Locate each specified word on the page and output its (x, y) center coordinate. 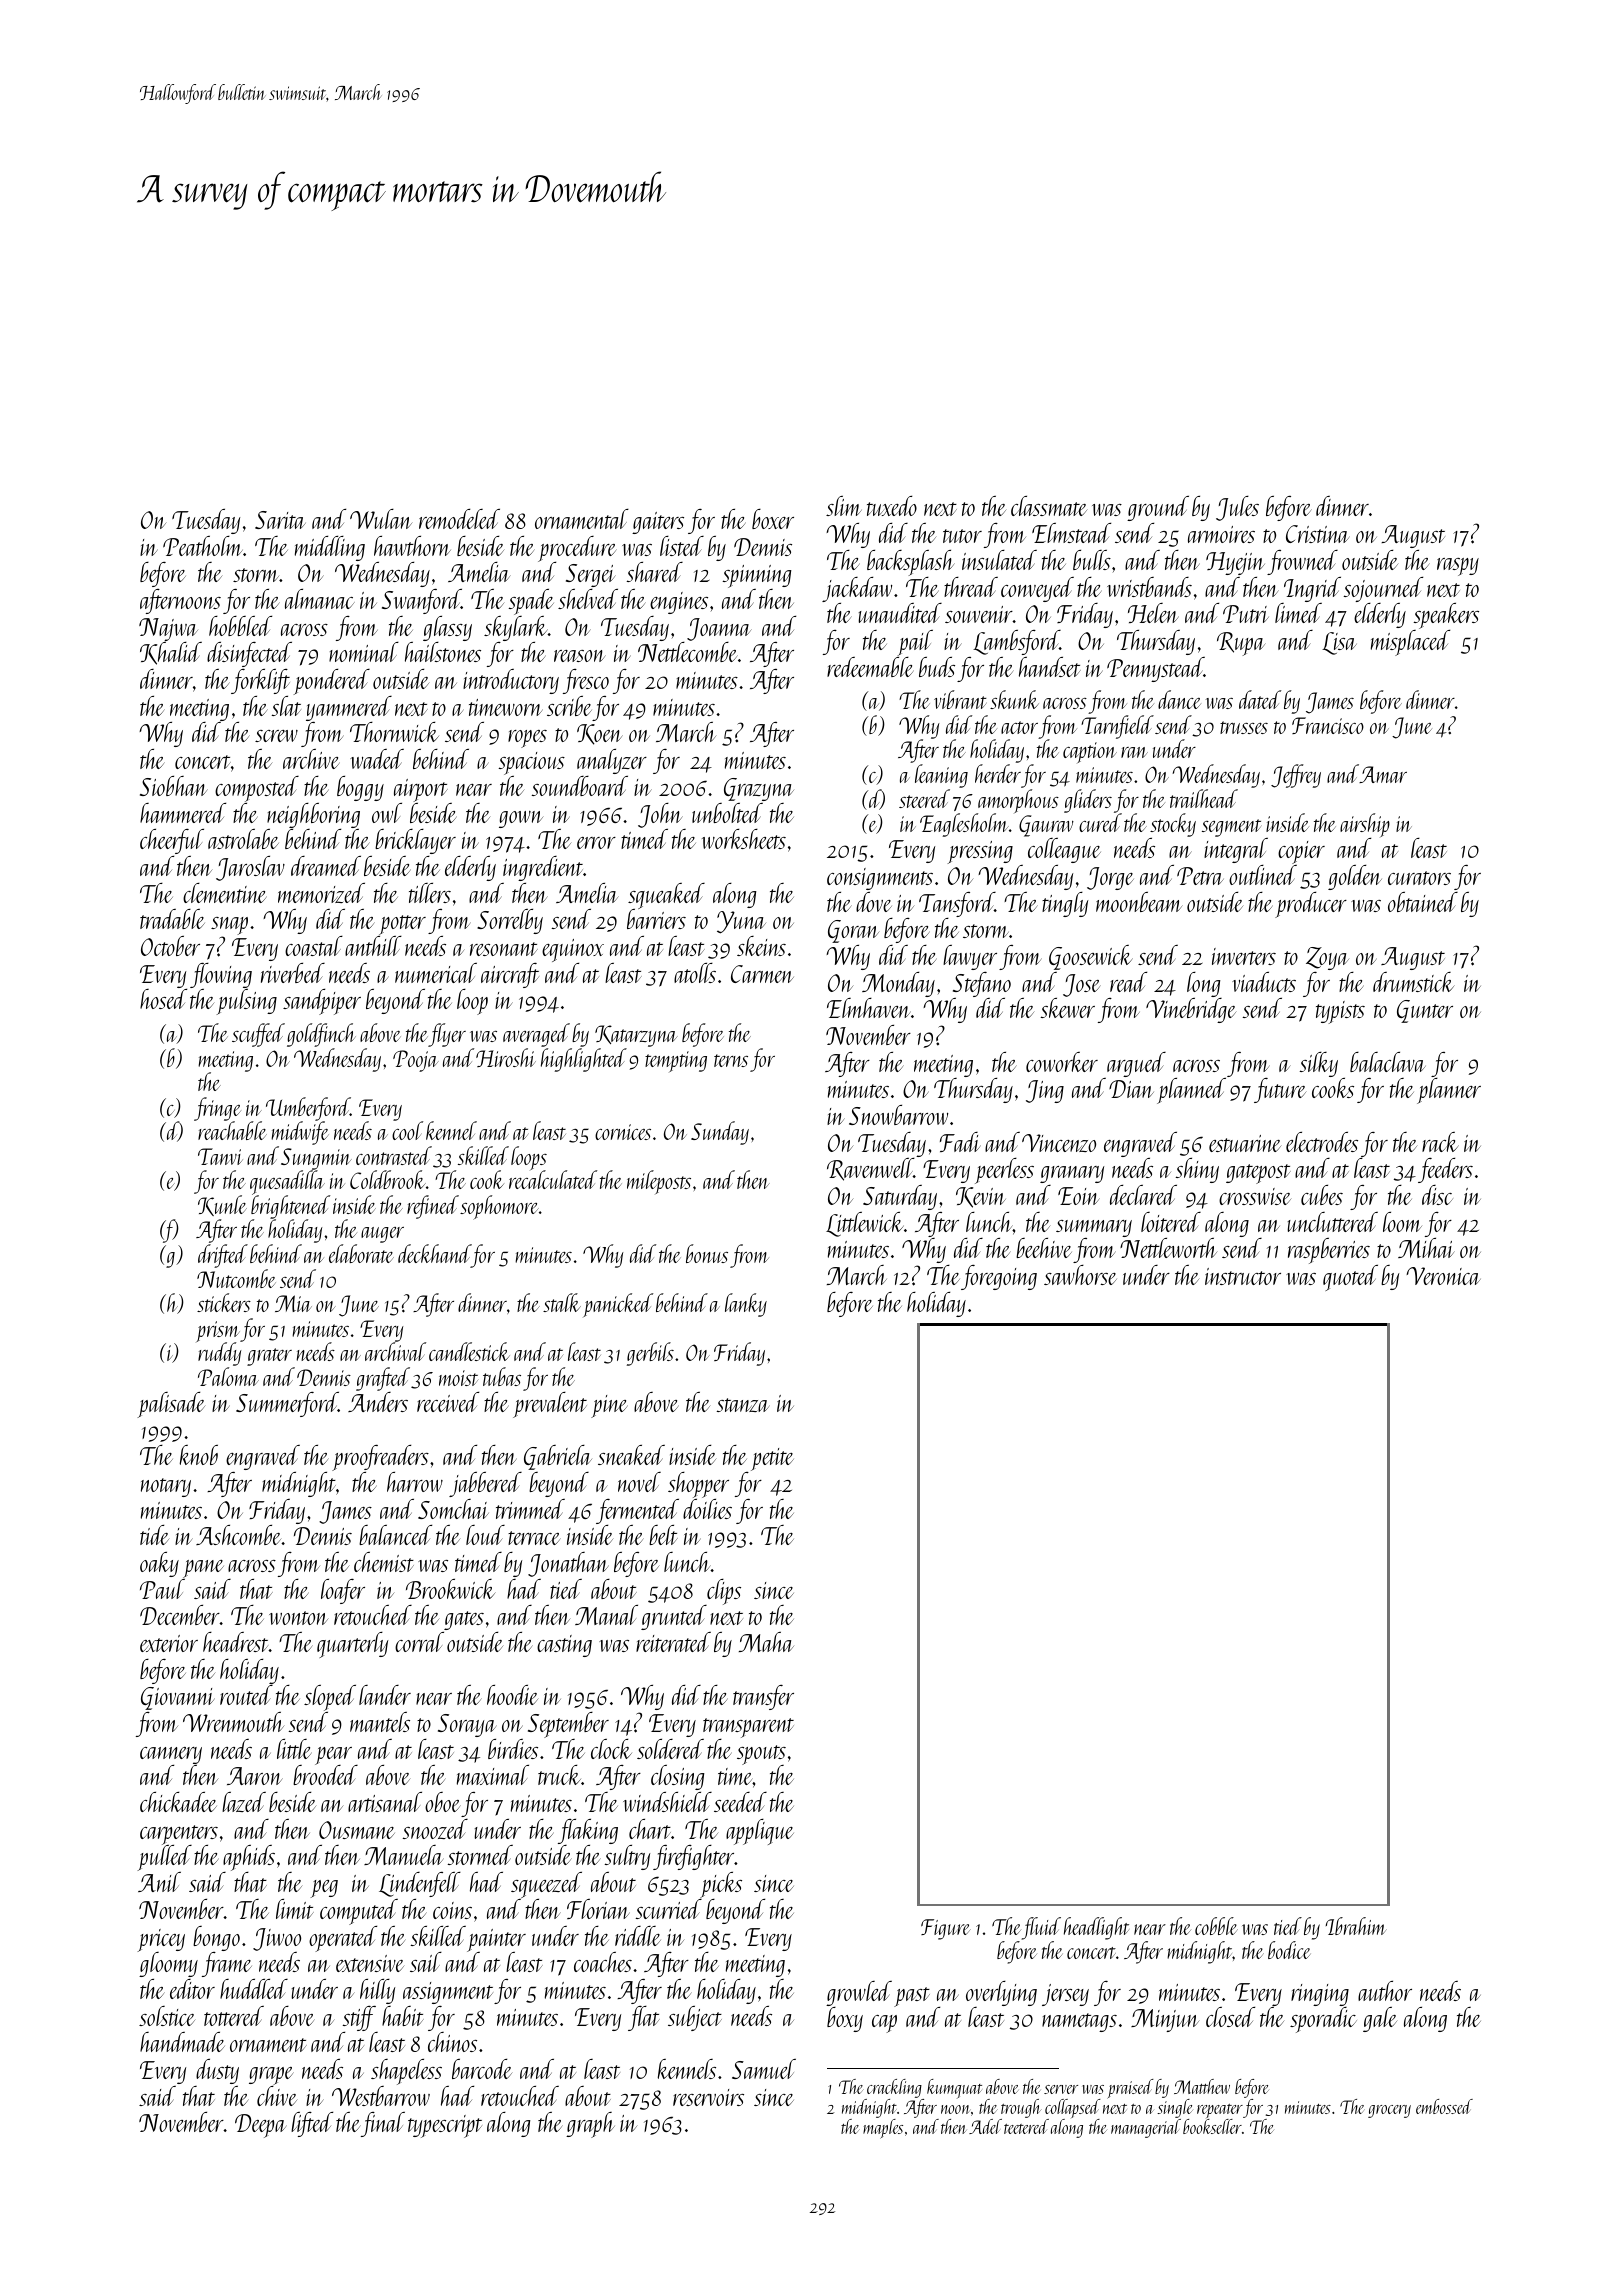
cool (407, 1130)
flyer (447, 1035)
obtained (1423, 902)
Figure (946, 1929)
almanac (320, 599)
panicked (618, 1305)
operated (343, 1939)
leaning (941, 776)
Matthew (1202, 2086)
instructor (1243, 1276)
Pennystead (1155, 669)
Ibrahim (1356, 1926)
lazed (244, 1802)
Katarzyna (636, 1036)
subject (695, 2018)
